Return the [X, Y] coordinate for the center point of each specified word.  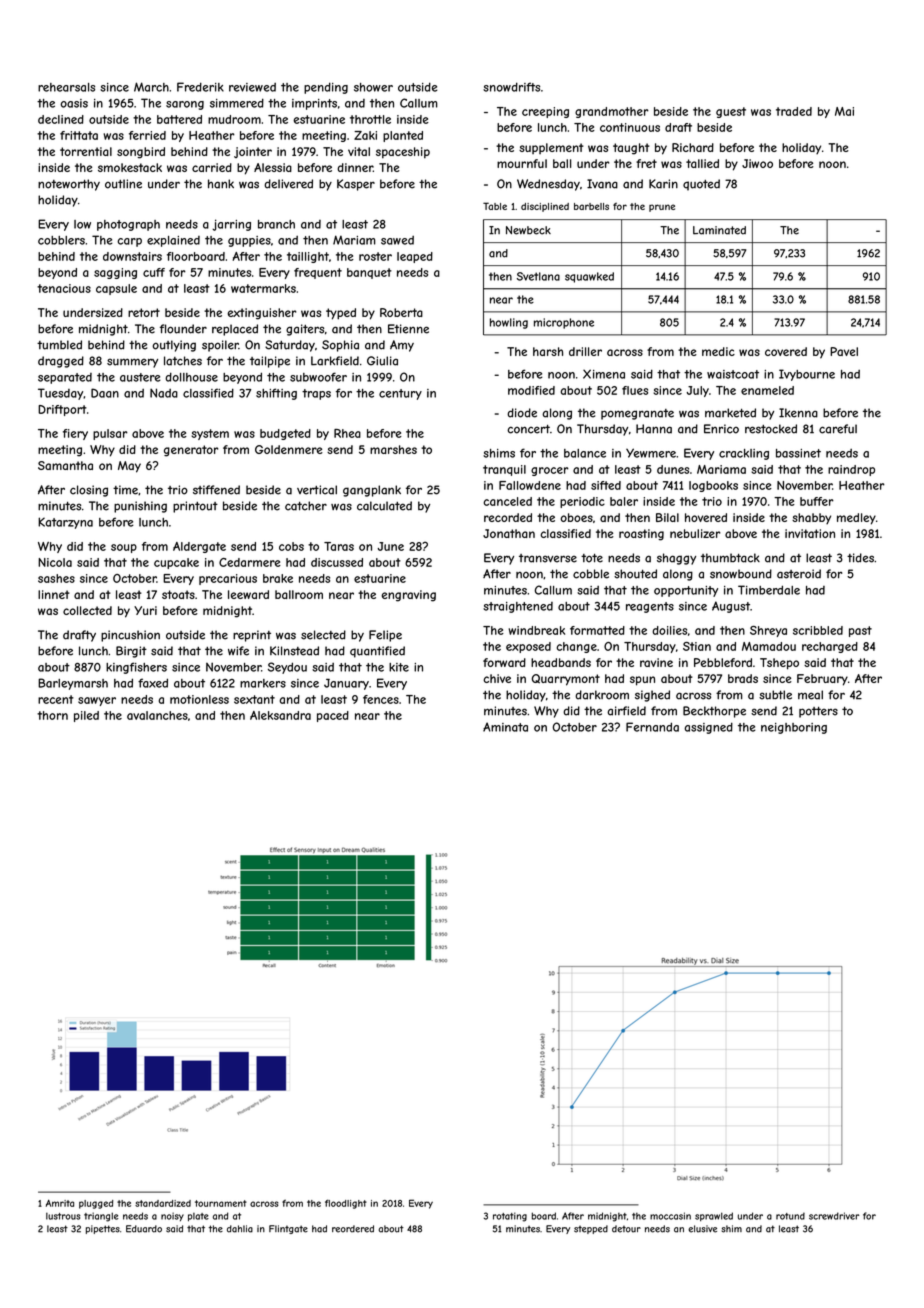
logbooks [713, 486]
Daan [105, 393]
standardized [163, 1203]
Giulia [382, 361]
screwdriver [834, 1216]
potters [818, 712]
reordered [353, 1229]
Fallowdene [530, 485]
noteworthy [69, 185]
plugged [96, 1204]
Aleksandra [280, 715]
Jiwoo [757, 163]
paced [333, 716]
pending [326, 88]
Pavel [844, 351]
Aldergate [199, 547]
